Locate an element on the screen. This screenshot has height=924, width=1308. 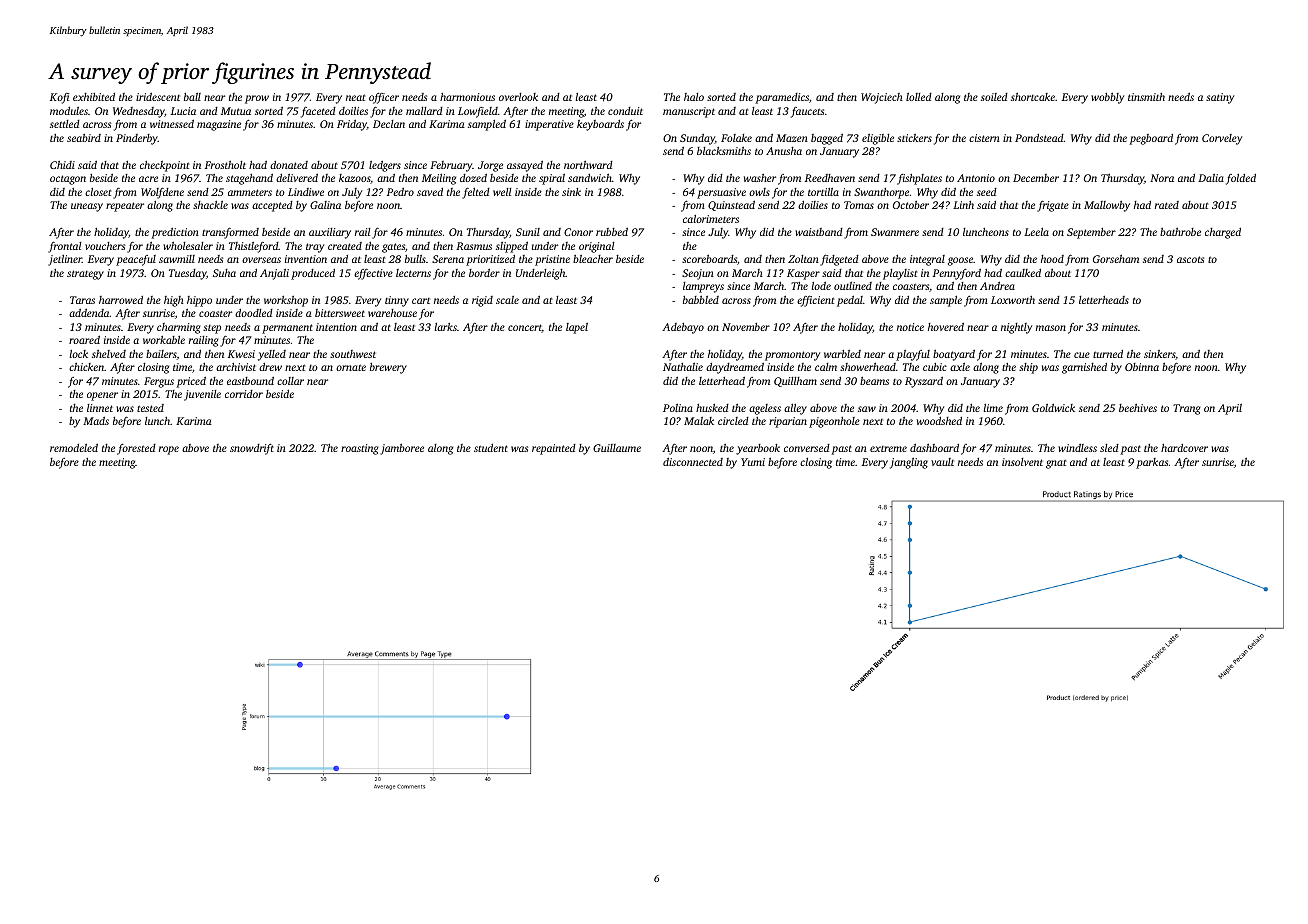
Guillaume is located at coordinates (617, 448).
